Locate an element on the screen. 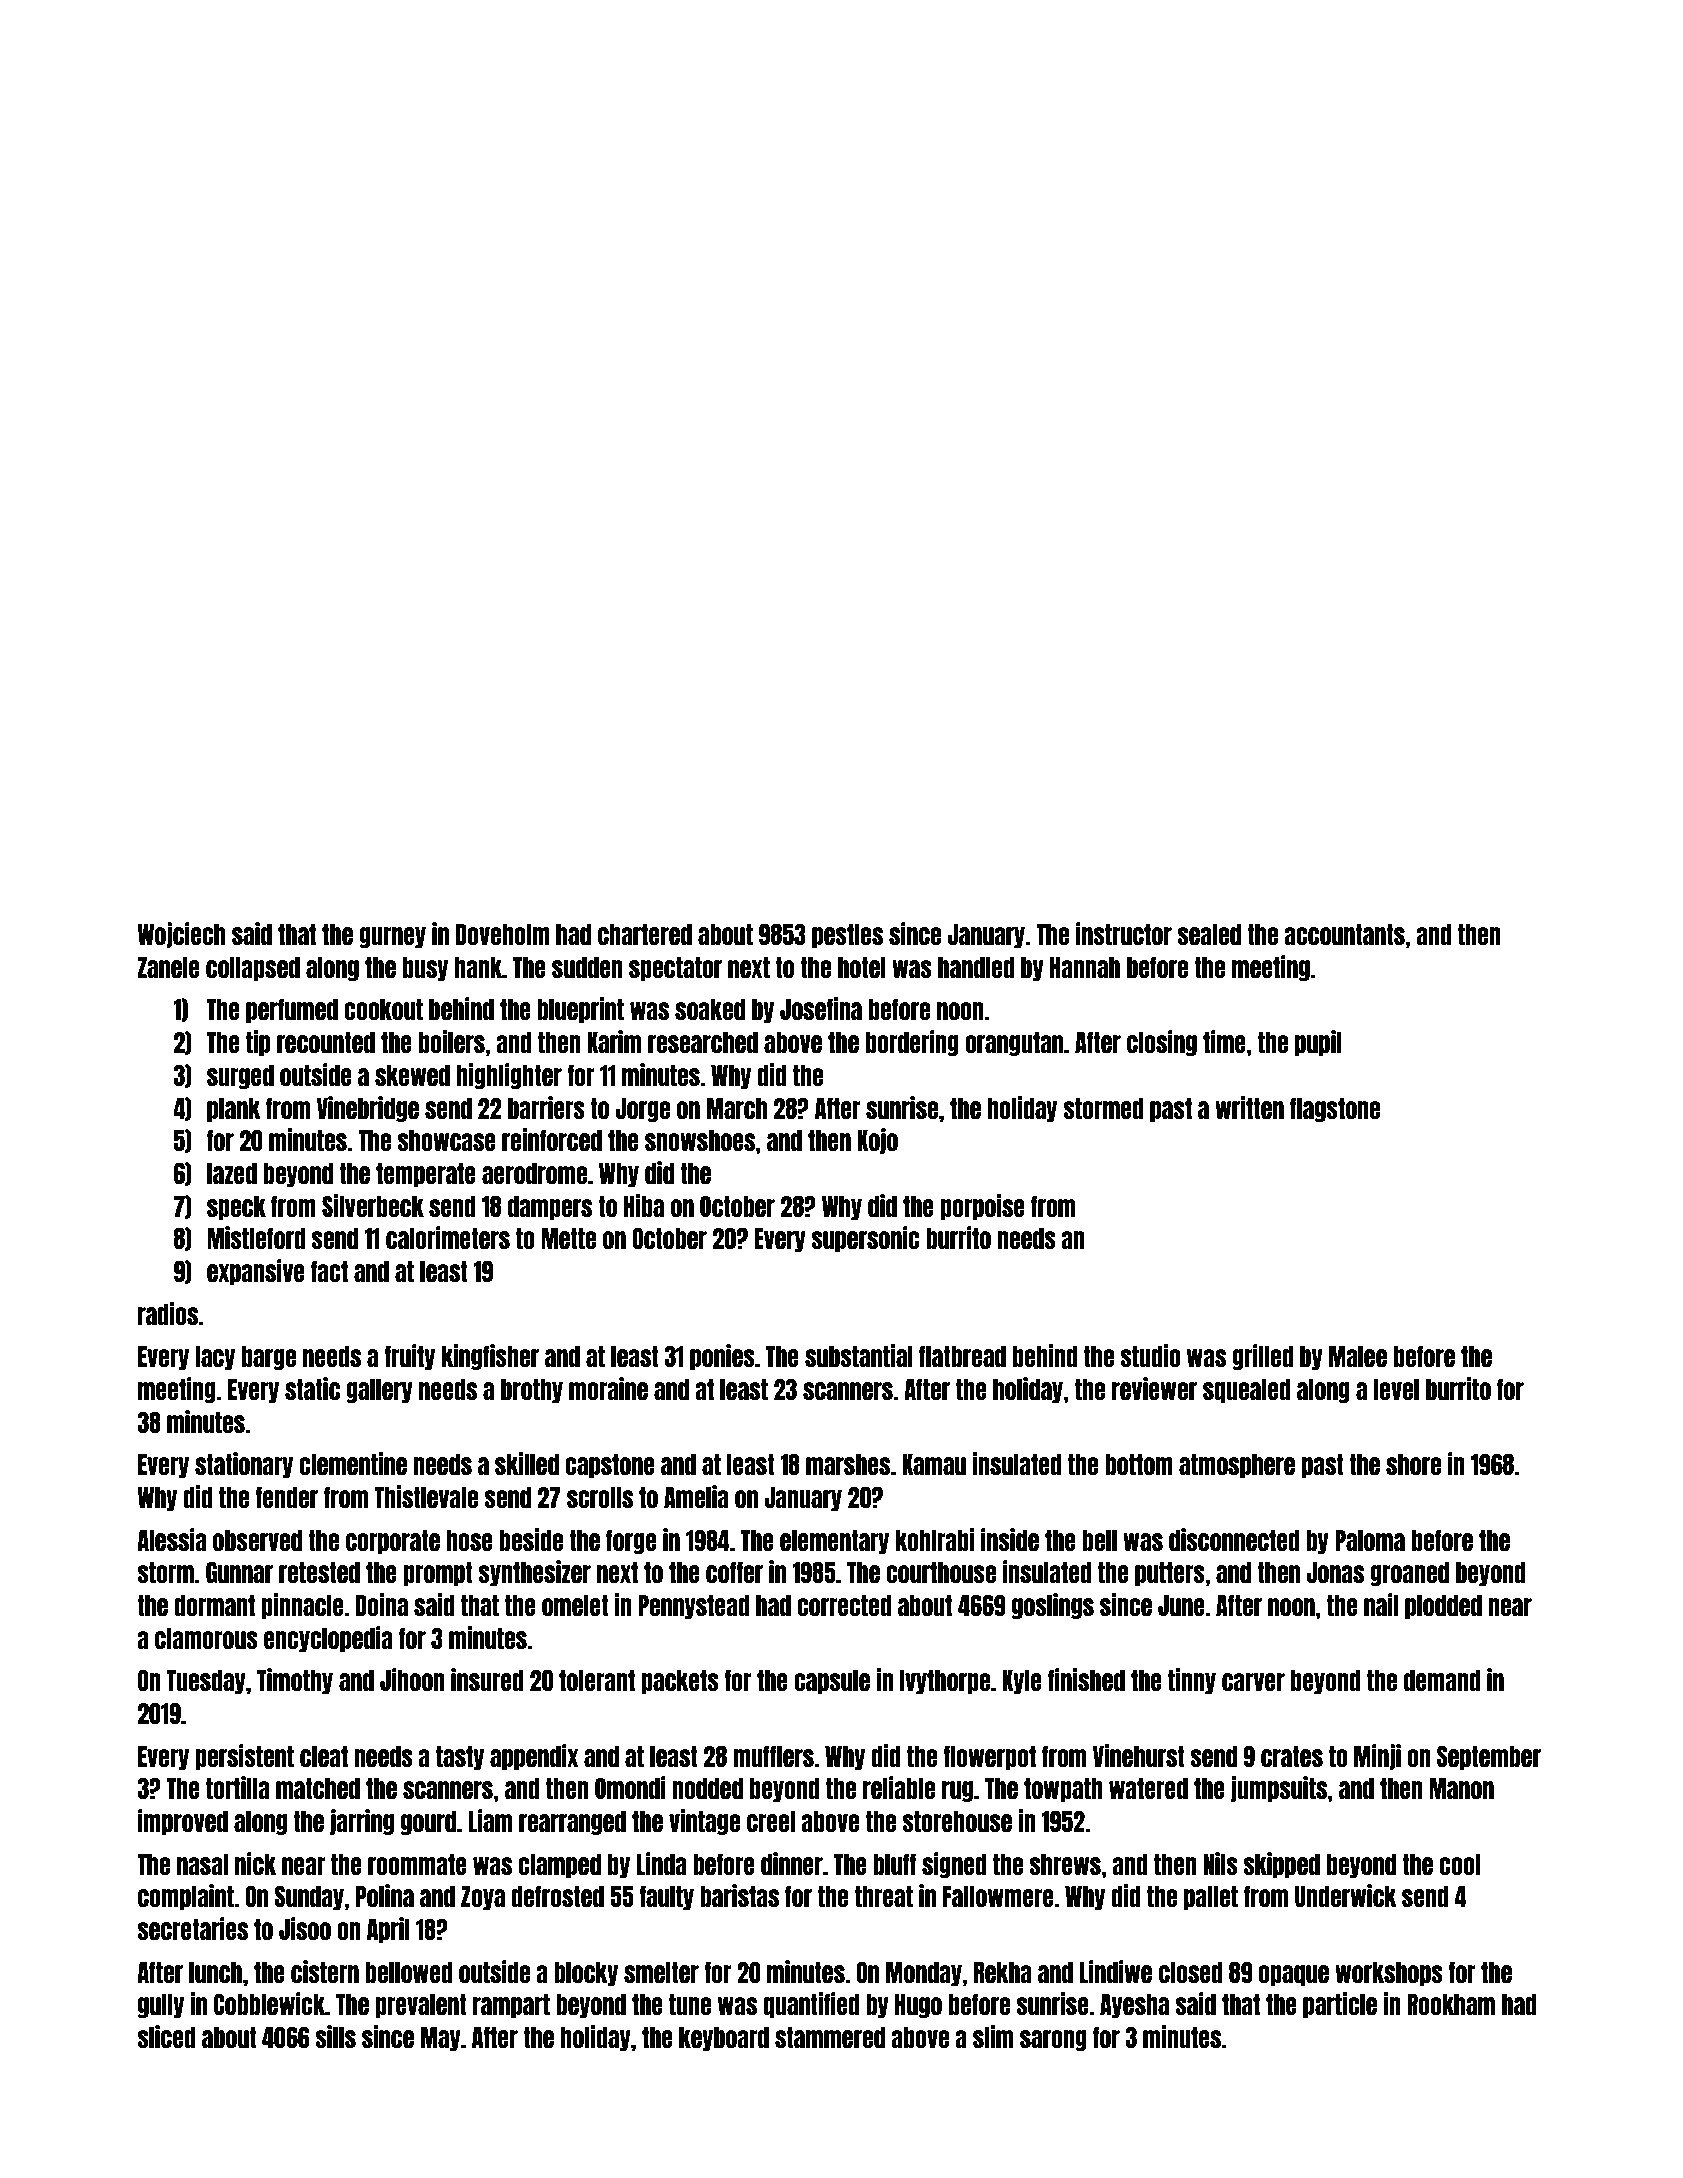 The height and width of the screenshot is (2178, 1683). recounted is located at coordinates (326, 1042).
